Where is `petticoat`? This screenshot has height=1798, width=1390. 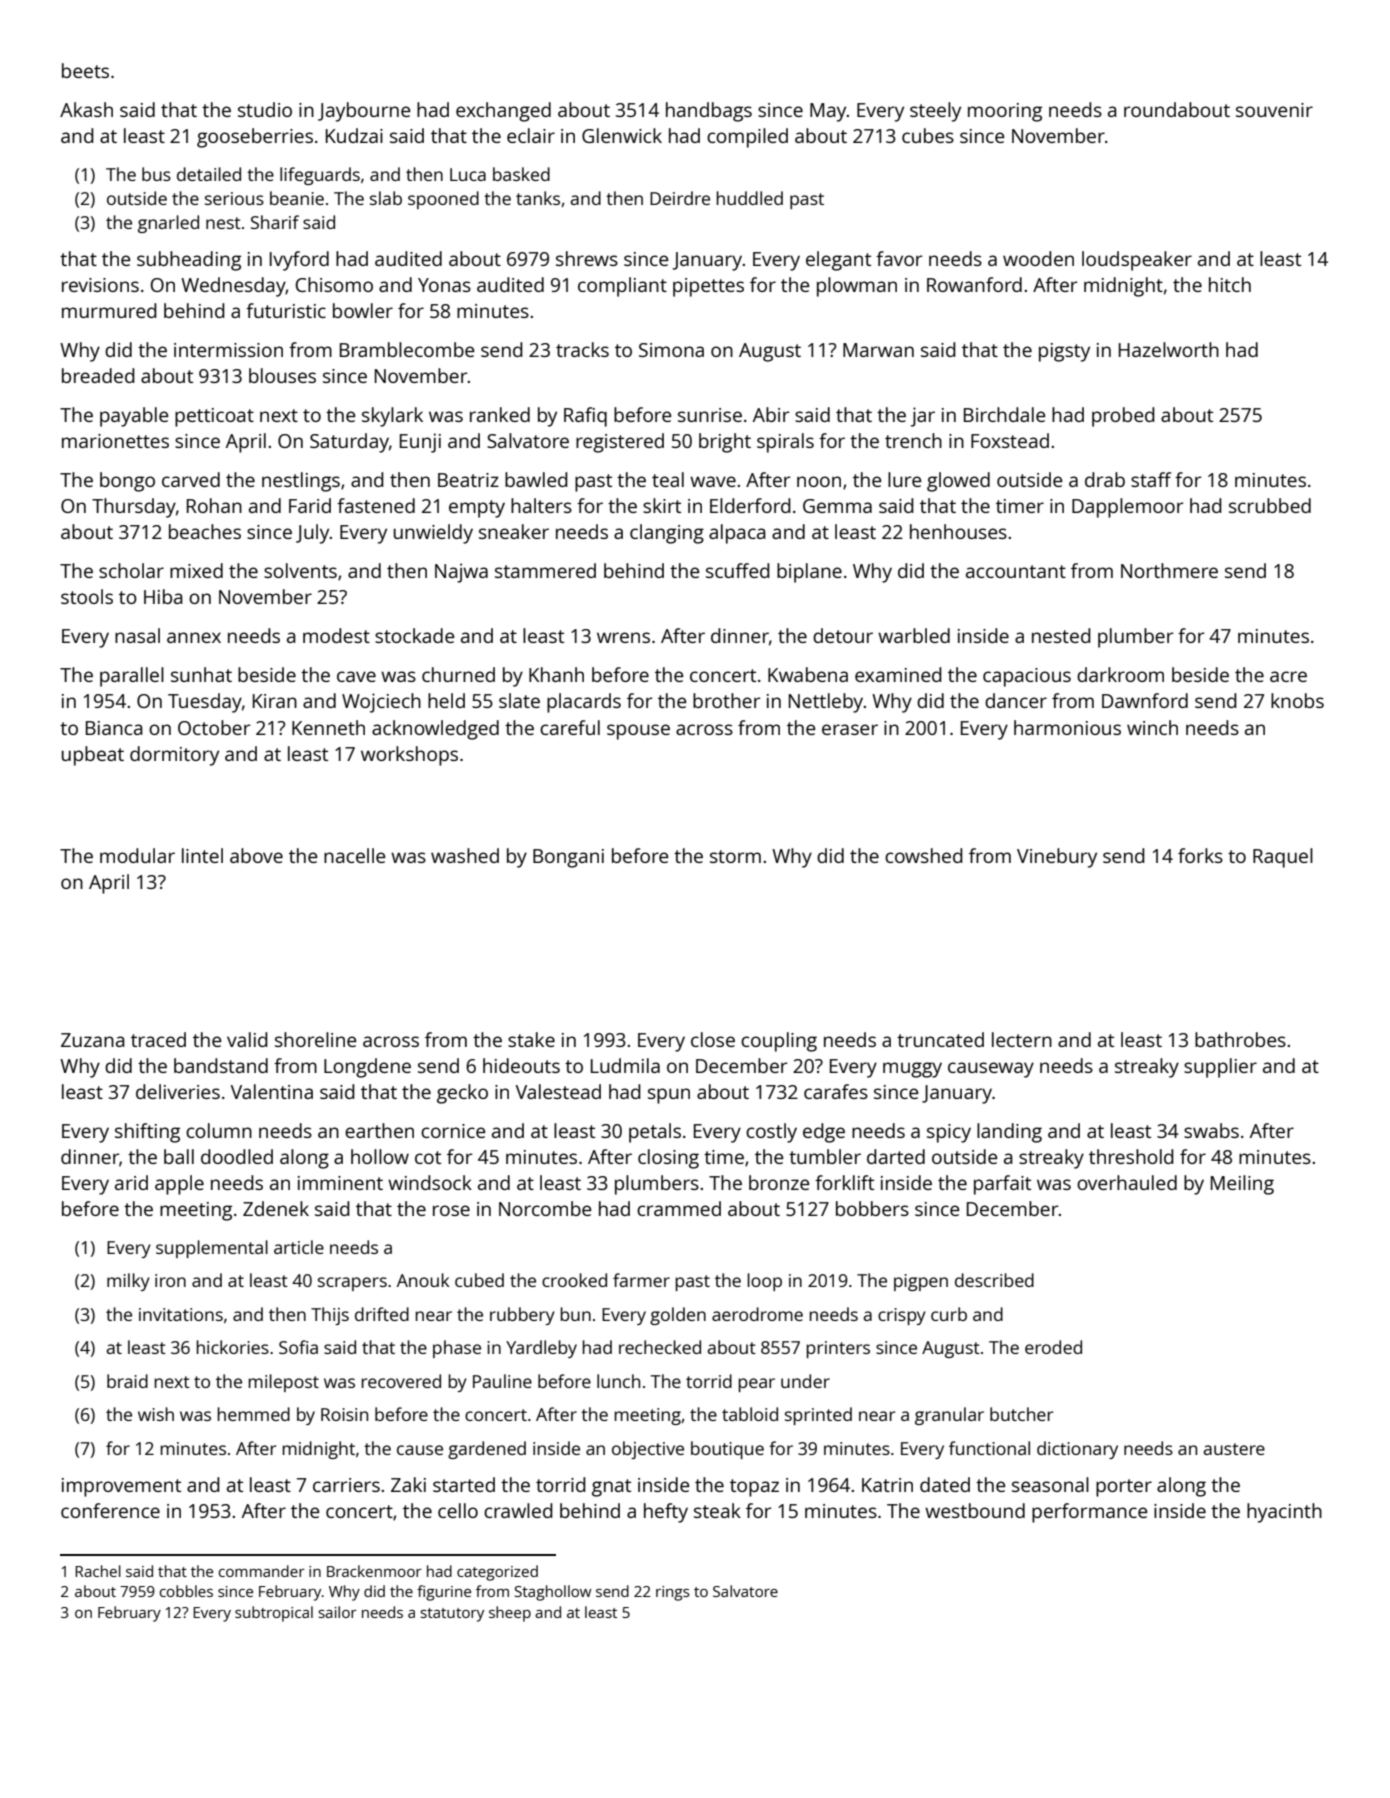
petticoat is located at coordinates (214, 417).
